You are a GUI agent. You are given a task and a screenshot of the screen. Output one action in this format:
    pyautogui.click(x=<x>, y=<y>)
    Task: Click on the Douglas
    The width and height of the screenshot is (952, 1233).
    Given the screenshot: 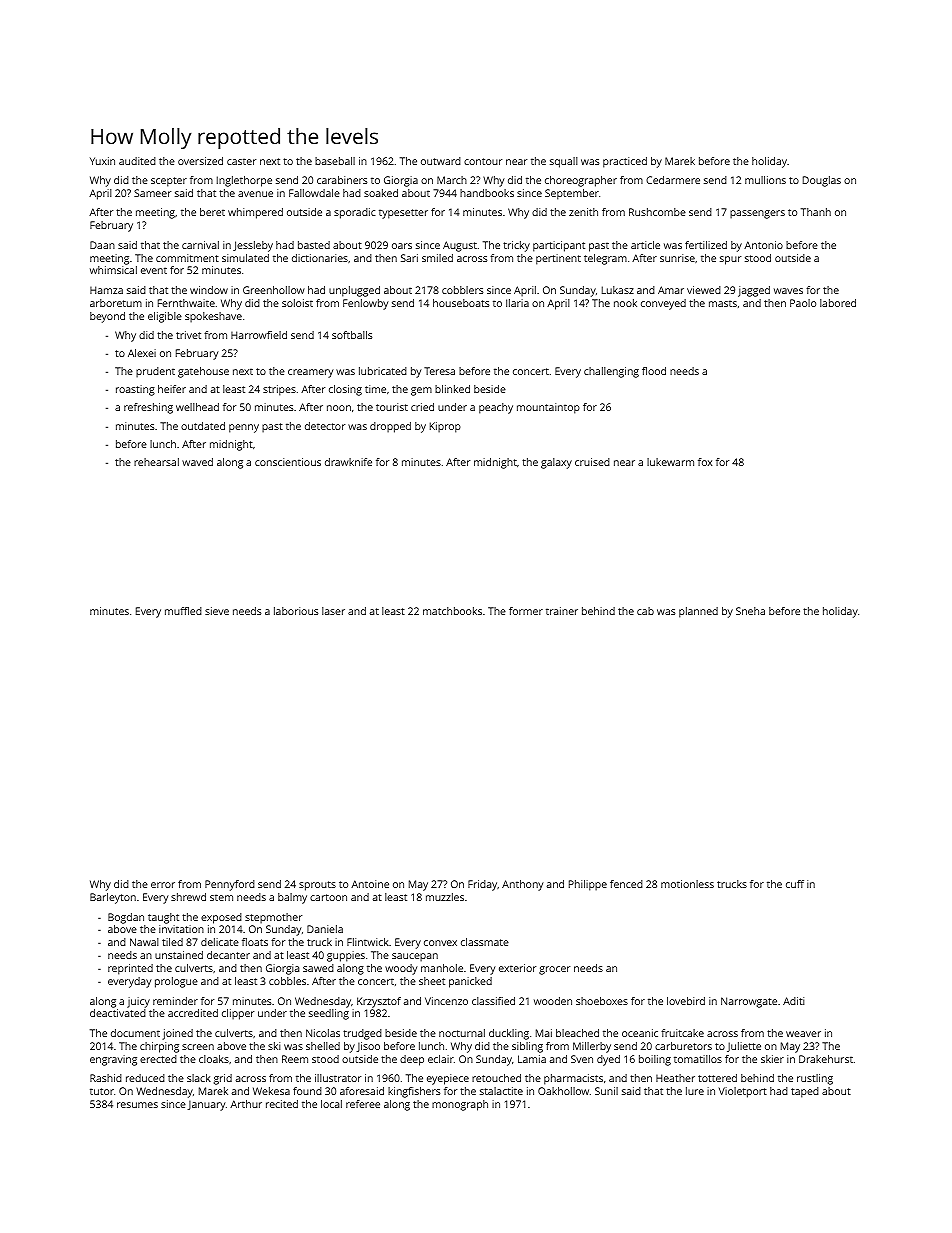 What is the action you would take?
    pyautogui.click(x=822, y=181)
